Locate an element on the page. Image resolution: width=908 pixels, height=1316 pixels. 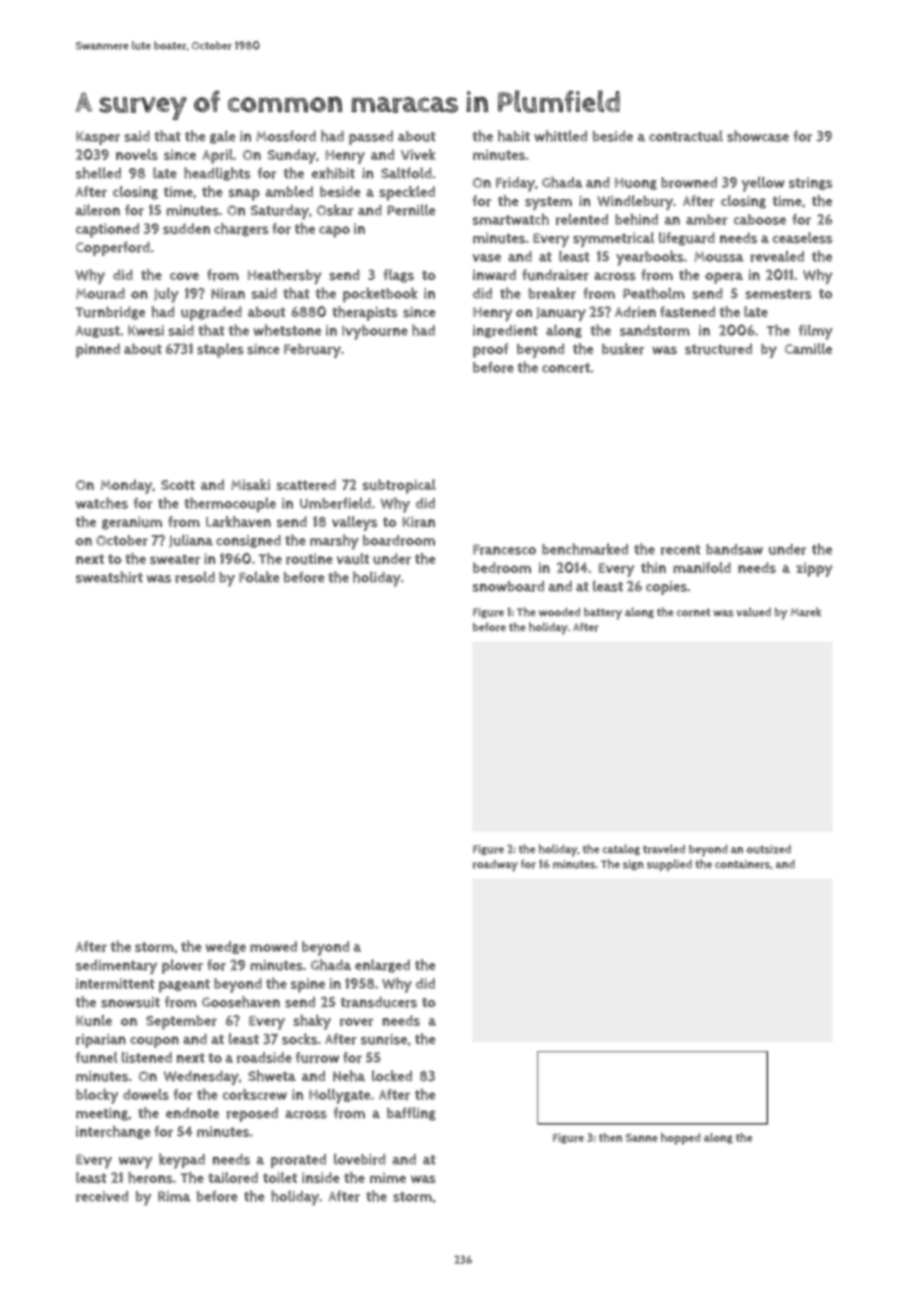
amber is located at coordinates (707, 219).
